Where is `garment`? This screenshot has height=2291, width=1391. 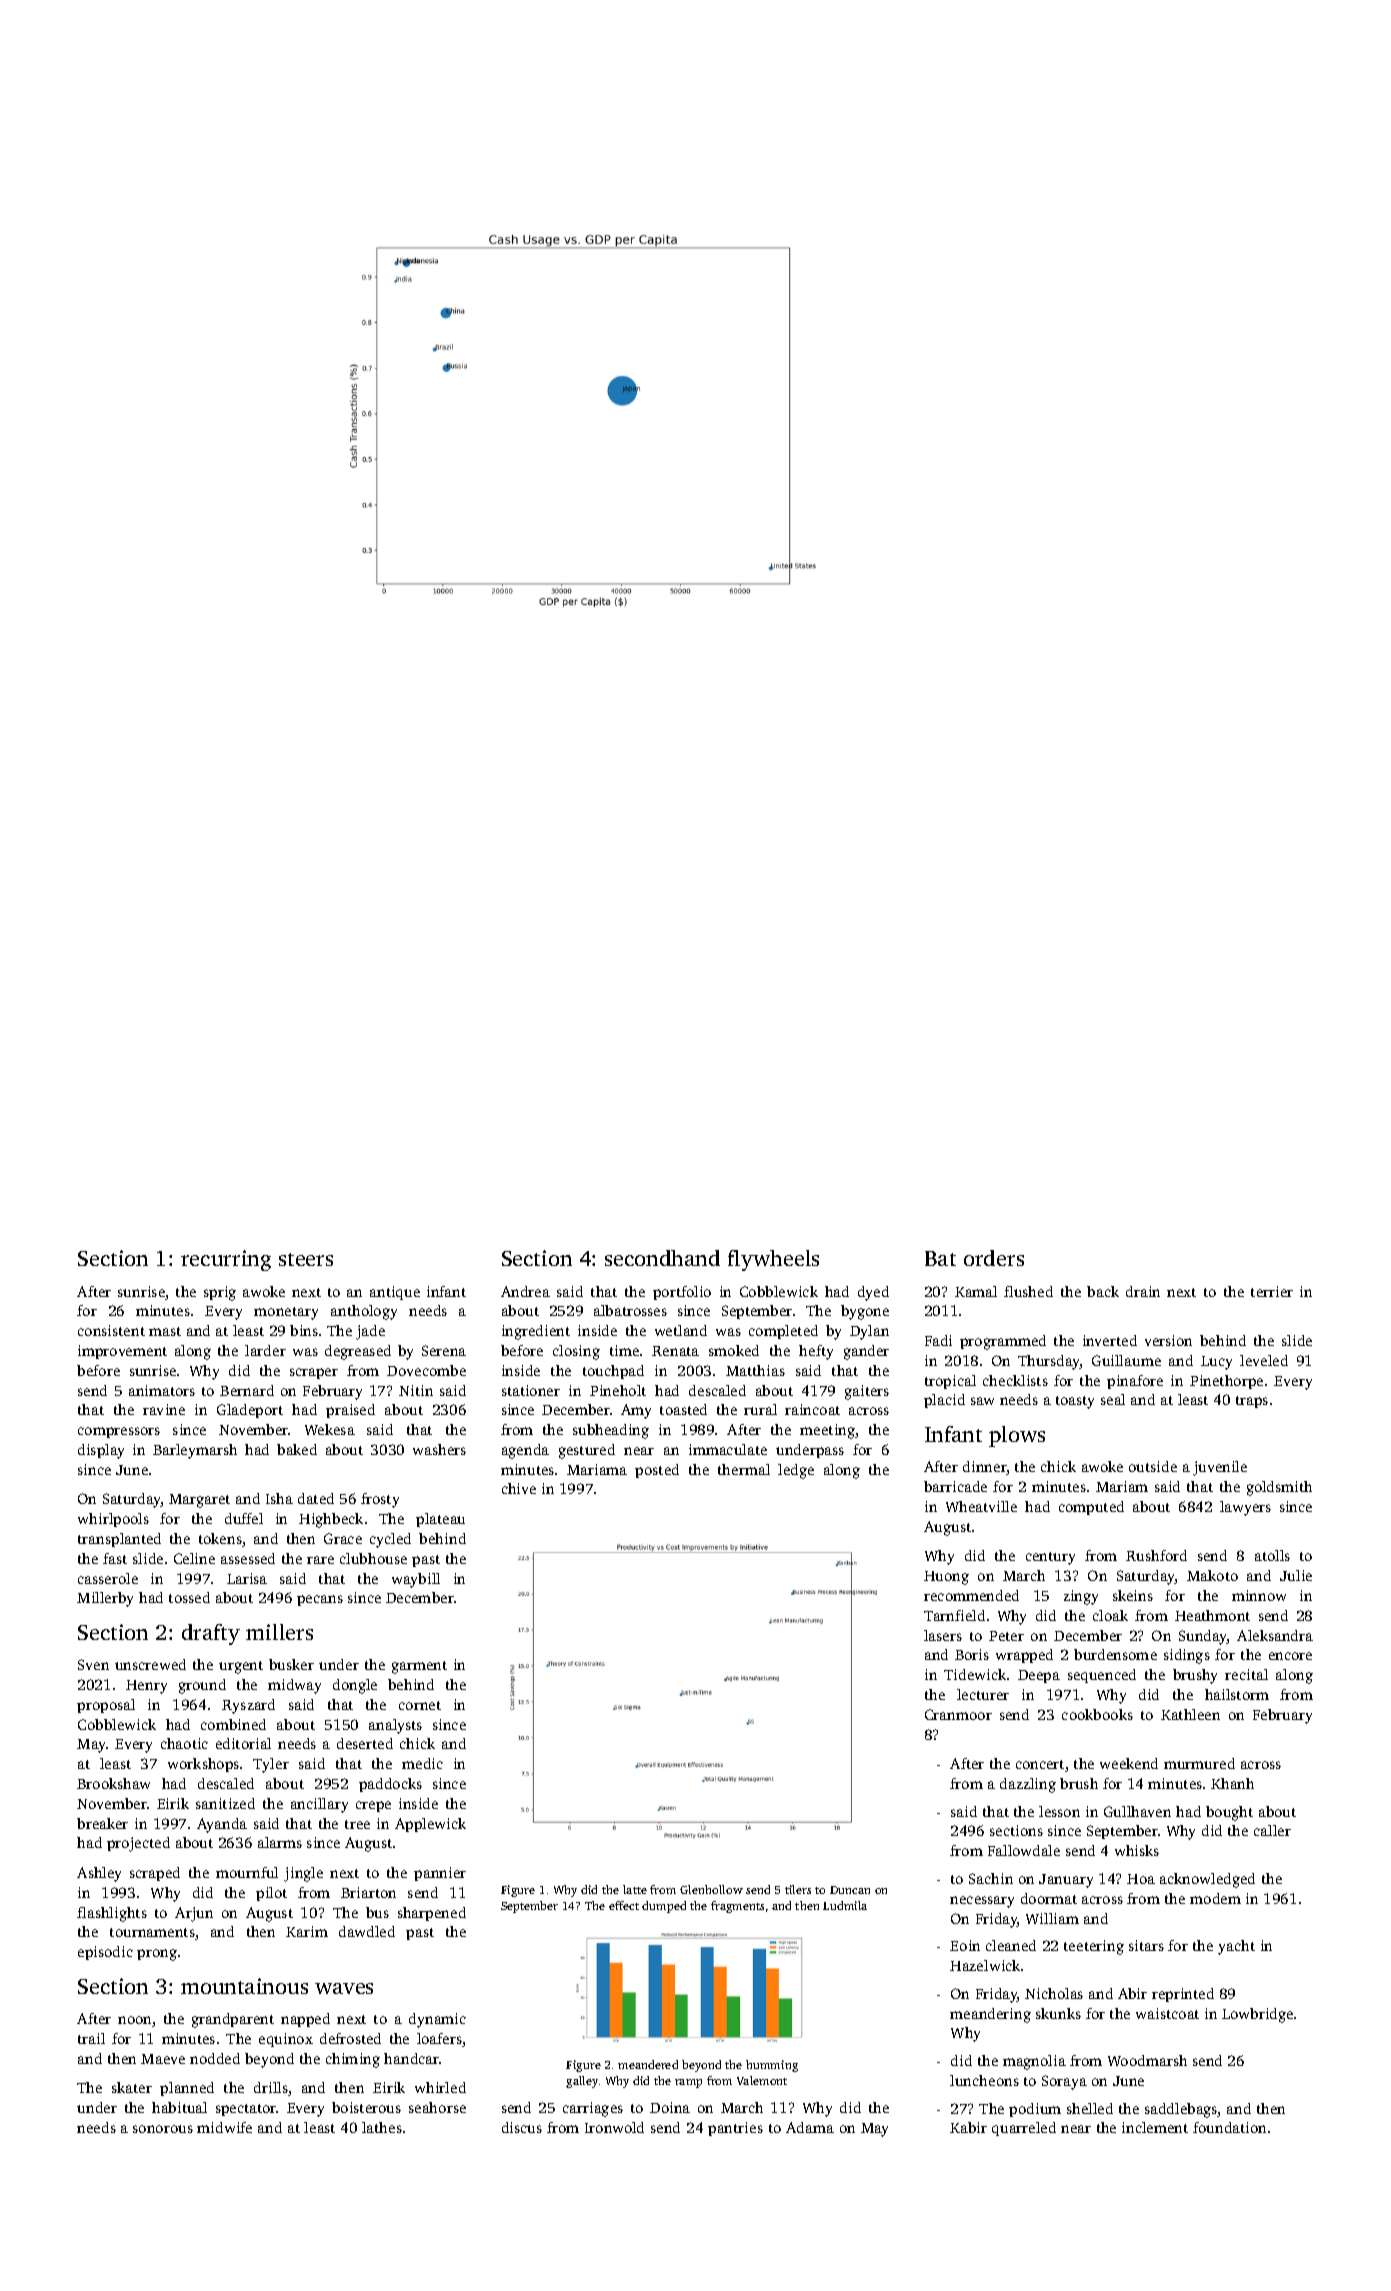 garment is located at coordinates (419, 1667).
